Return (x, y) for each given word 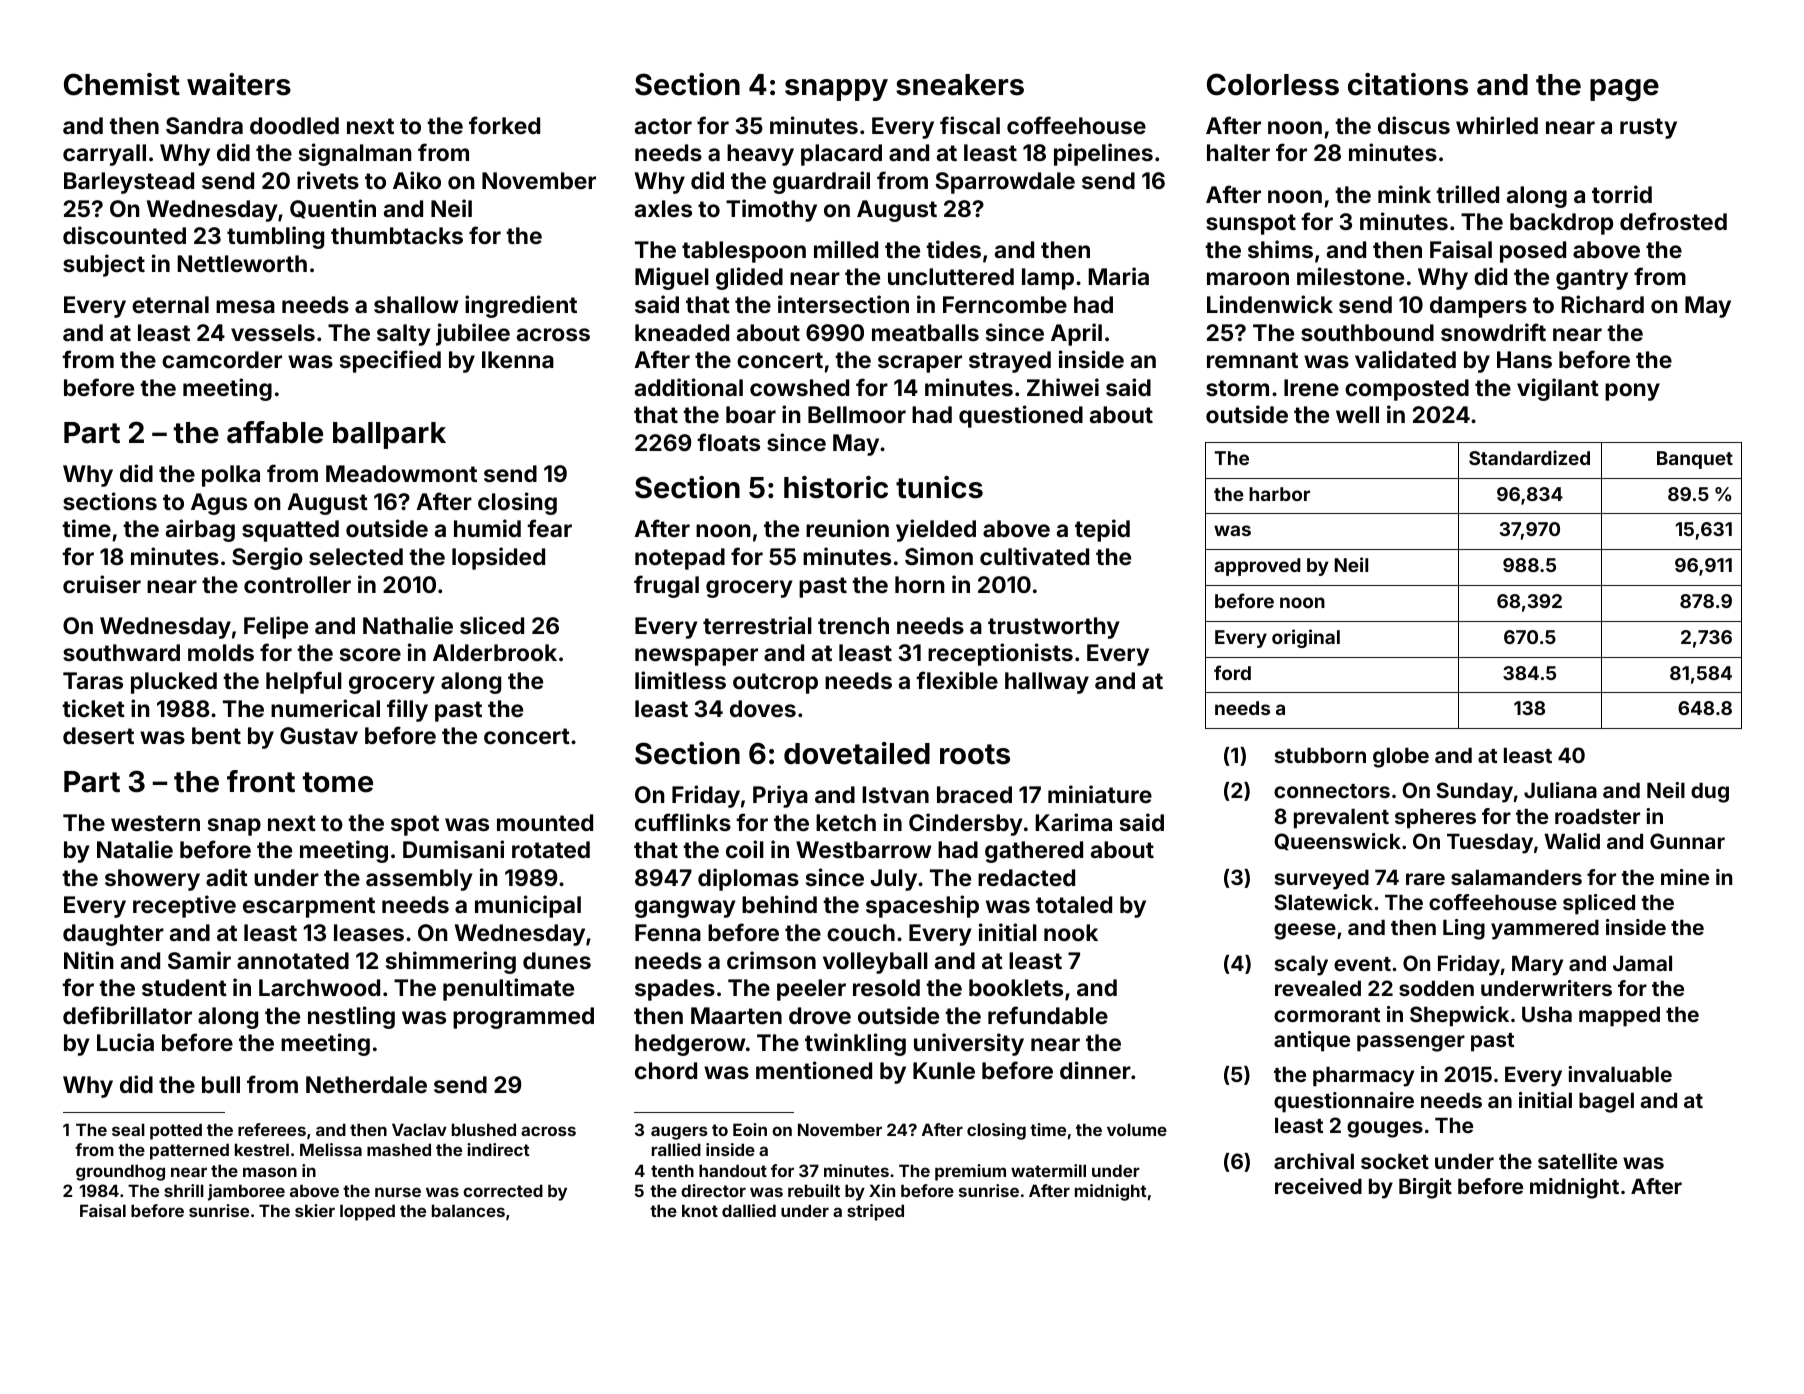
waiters (239, 84)
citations (1408, 84)
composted (1407, 390)
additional (689, 387)
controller (297, 584)
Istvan (895, 794)
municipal (528, 906)
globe (1401, 757)
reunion (847, 528)
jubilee (473, 334)
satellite (1577, 1161)
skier (315, 1210)
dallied (749, 1210)
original (1306, 638)
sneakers (960, 85)
